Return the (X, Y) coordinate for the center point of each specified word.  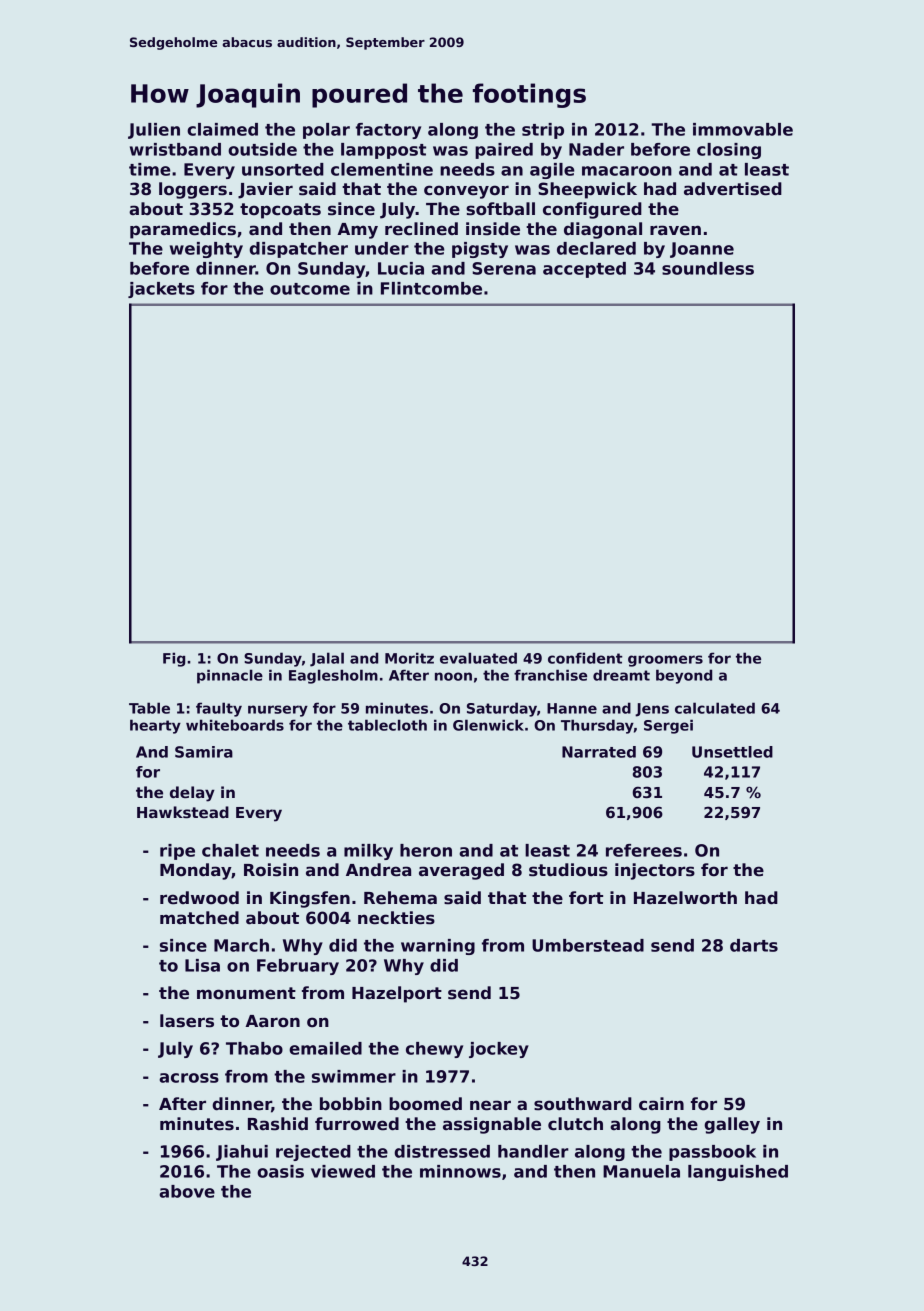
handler (533, 1151)
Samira (204, 752)
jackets (161, 290)
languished (738, 1173)
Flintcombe (431, 288)
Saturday (502, 709)
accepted (584, 270)
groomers (665, 661)
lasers (187, 1021)
